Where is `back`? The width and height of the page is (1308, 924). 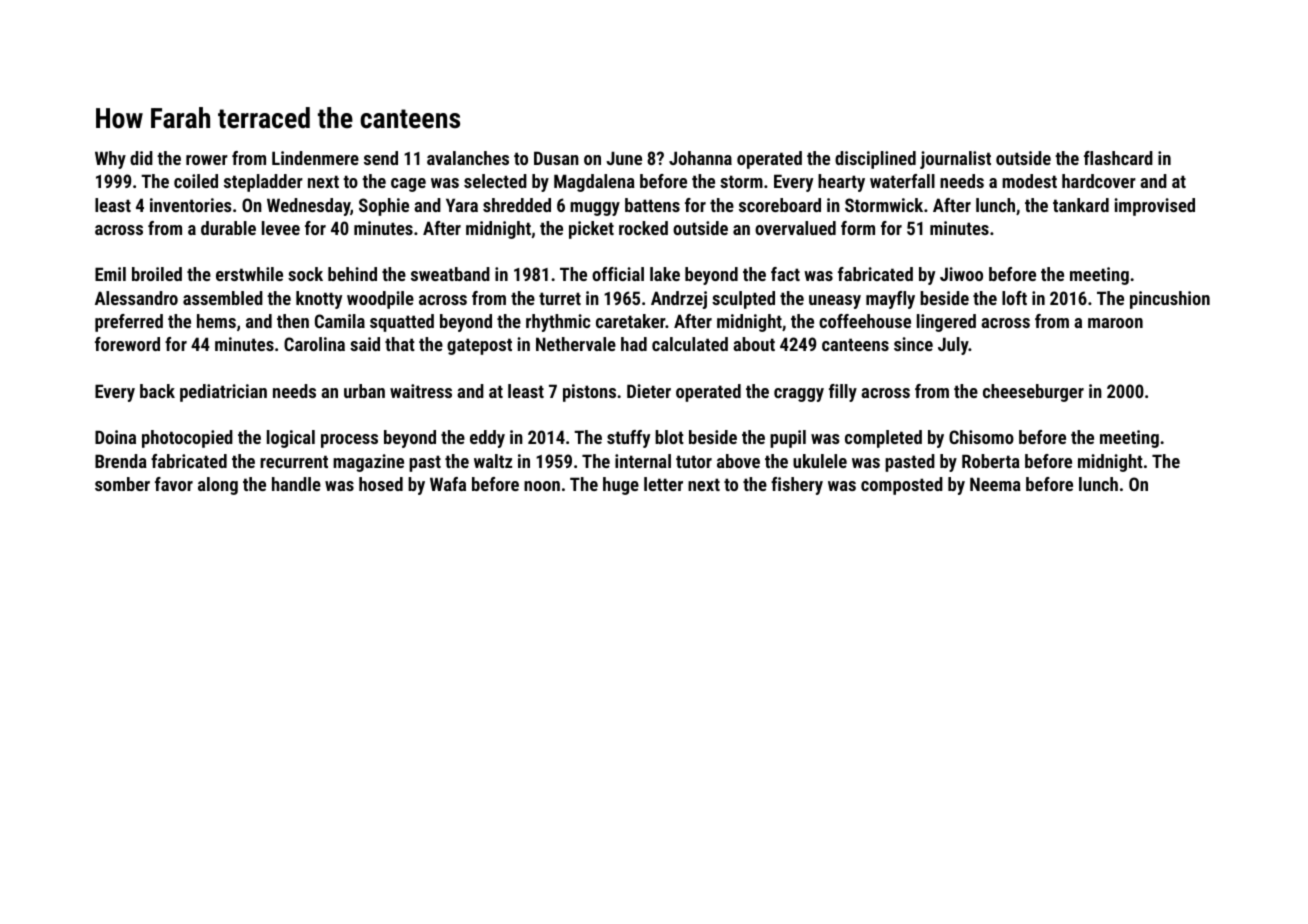
back is located at coordinates (157, 391).
